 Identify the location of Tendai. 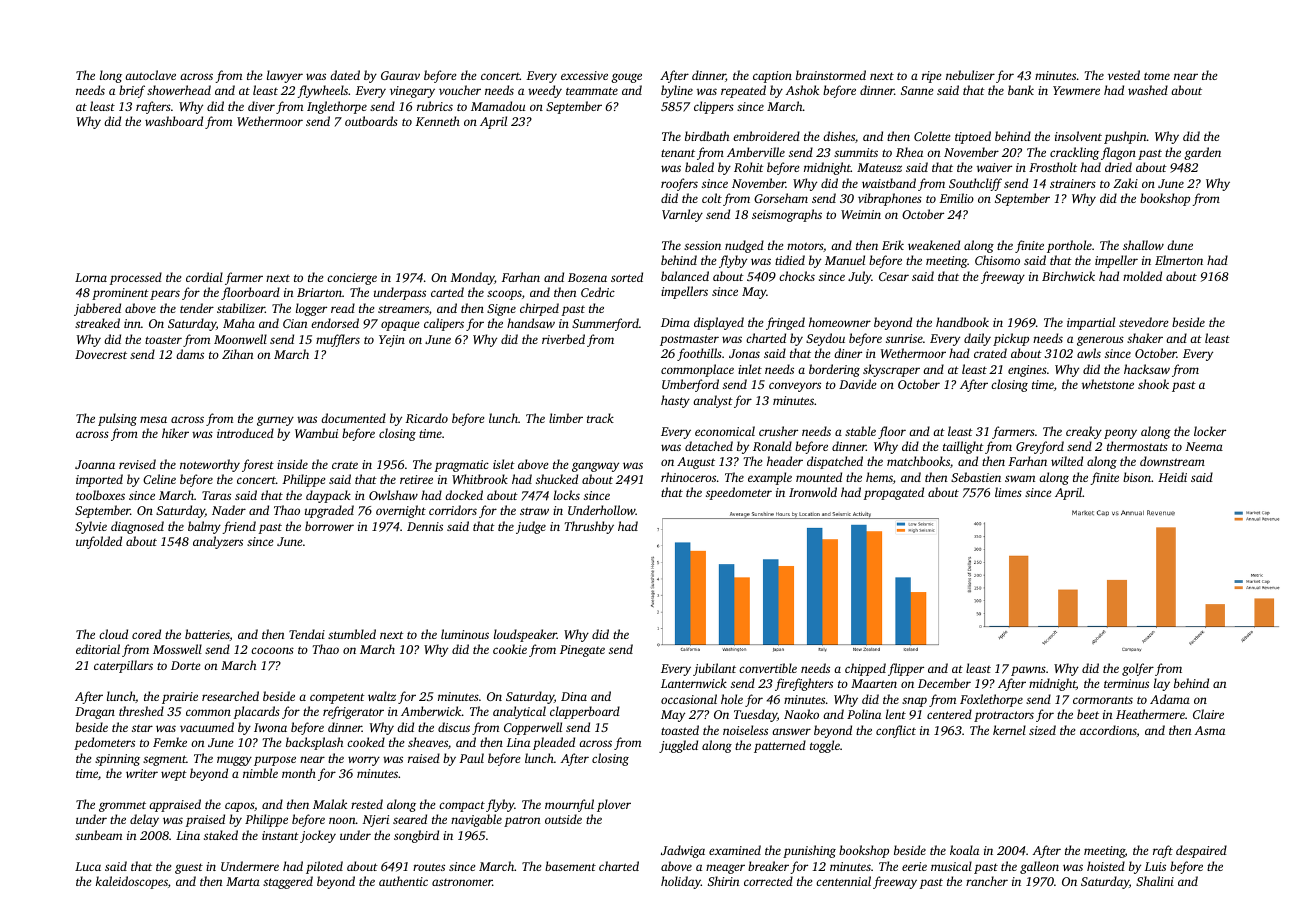
(307, 634).
